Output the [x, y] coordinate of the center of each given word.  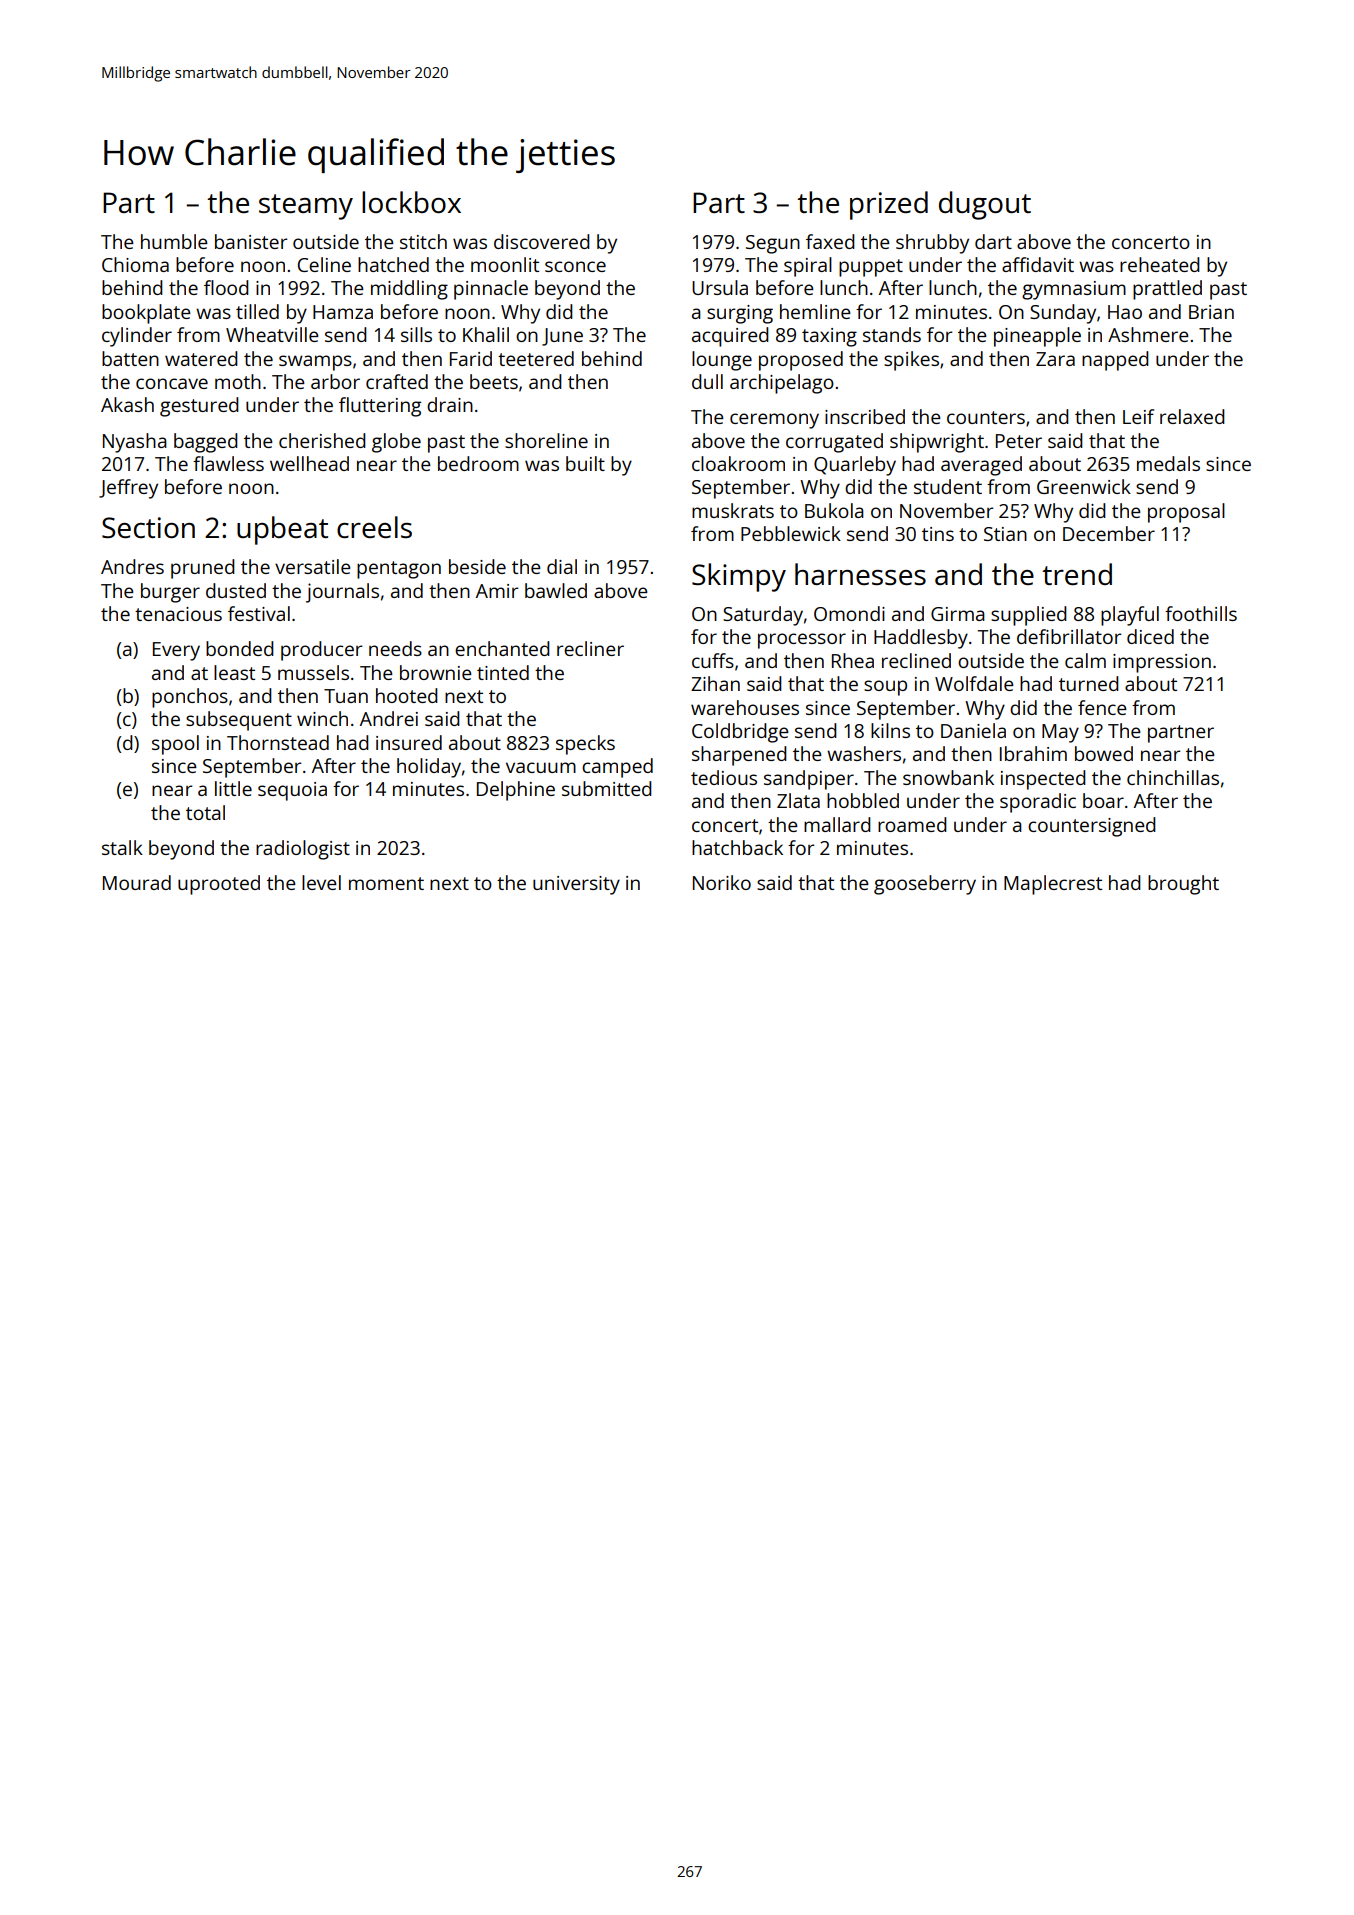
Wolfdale [974, 683]
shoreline [546, 440]
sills [416, 334]
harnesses [860, 574]
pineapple [1037, 337]
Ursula [720, 287]
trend [1077, 574]
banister [251, 241]
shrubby [932, 244]
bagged [206, 443]
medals [1168, 463]
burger [170, 593]
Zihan [715, 683]
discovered [542, 241]
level [321, 882]
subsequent [239, 721]
